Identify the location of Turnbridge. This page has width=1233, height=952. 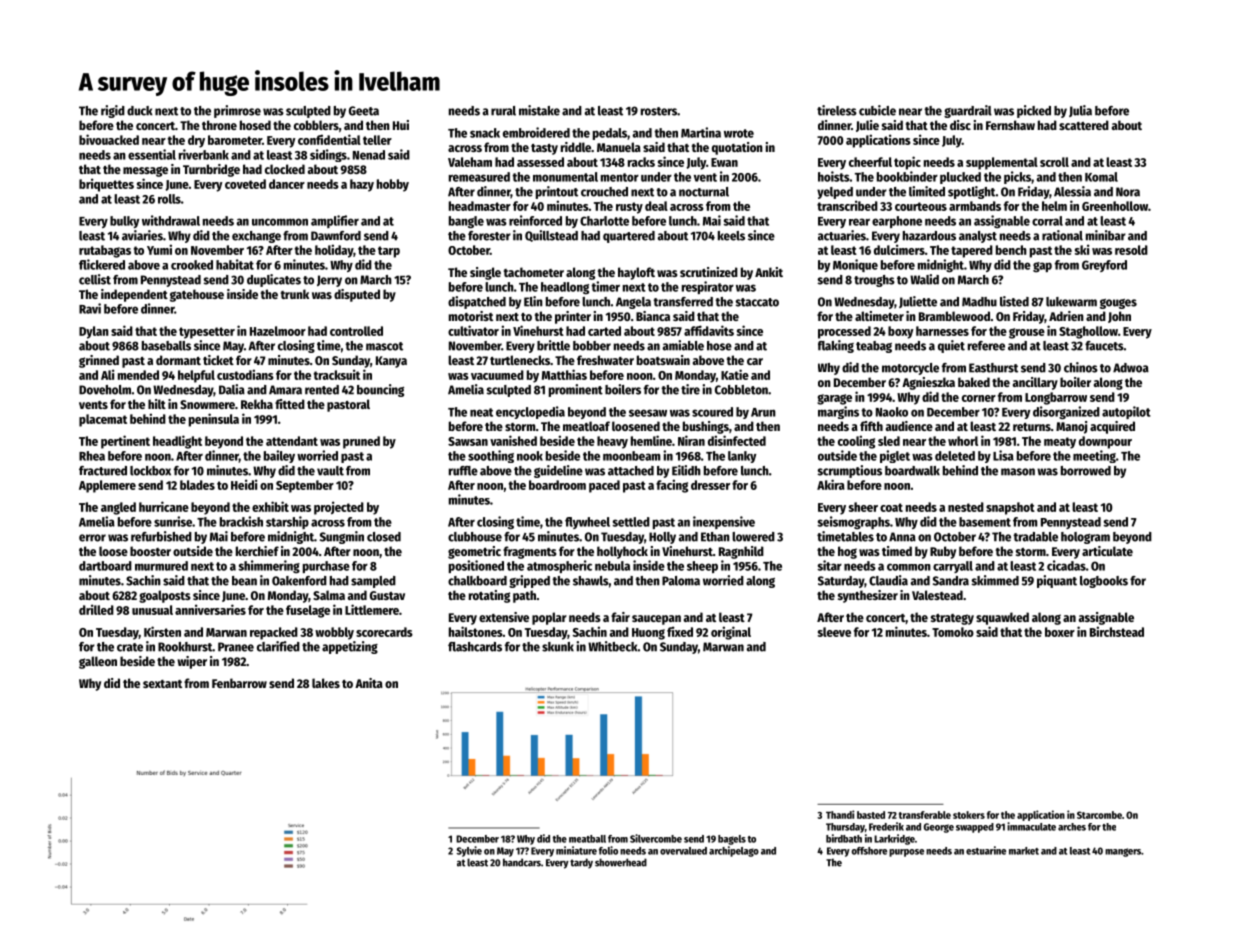
(211, 170).
